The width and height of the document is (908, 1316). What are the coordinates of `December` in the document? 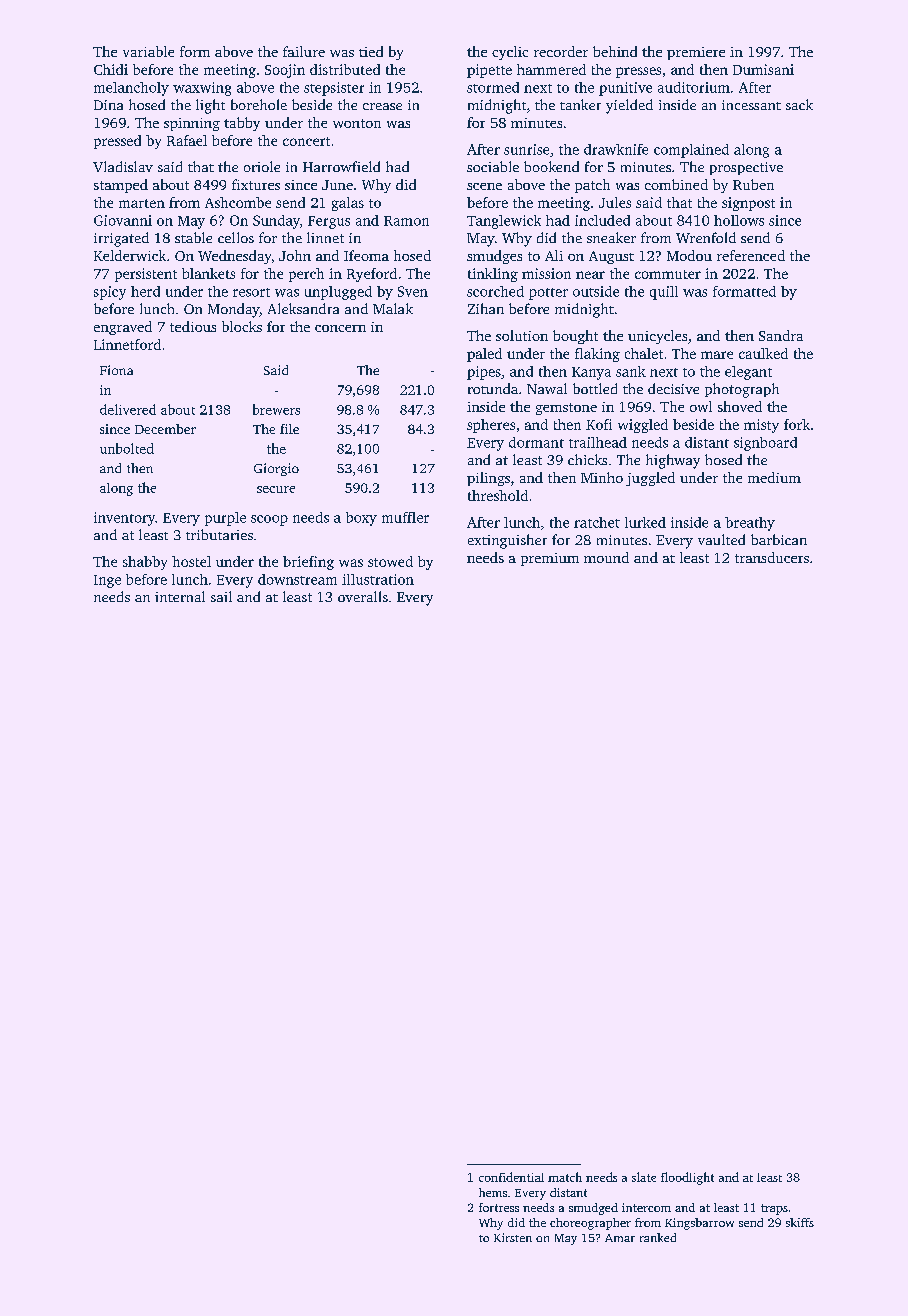 It's located at (165, 429).
